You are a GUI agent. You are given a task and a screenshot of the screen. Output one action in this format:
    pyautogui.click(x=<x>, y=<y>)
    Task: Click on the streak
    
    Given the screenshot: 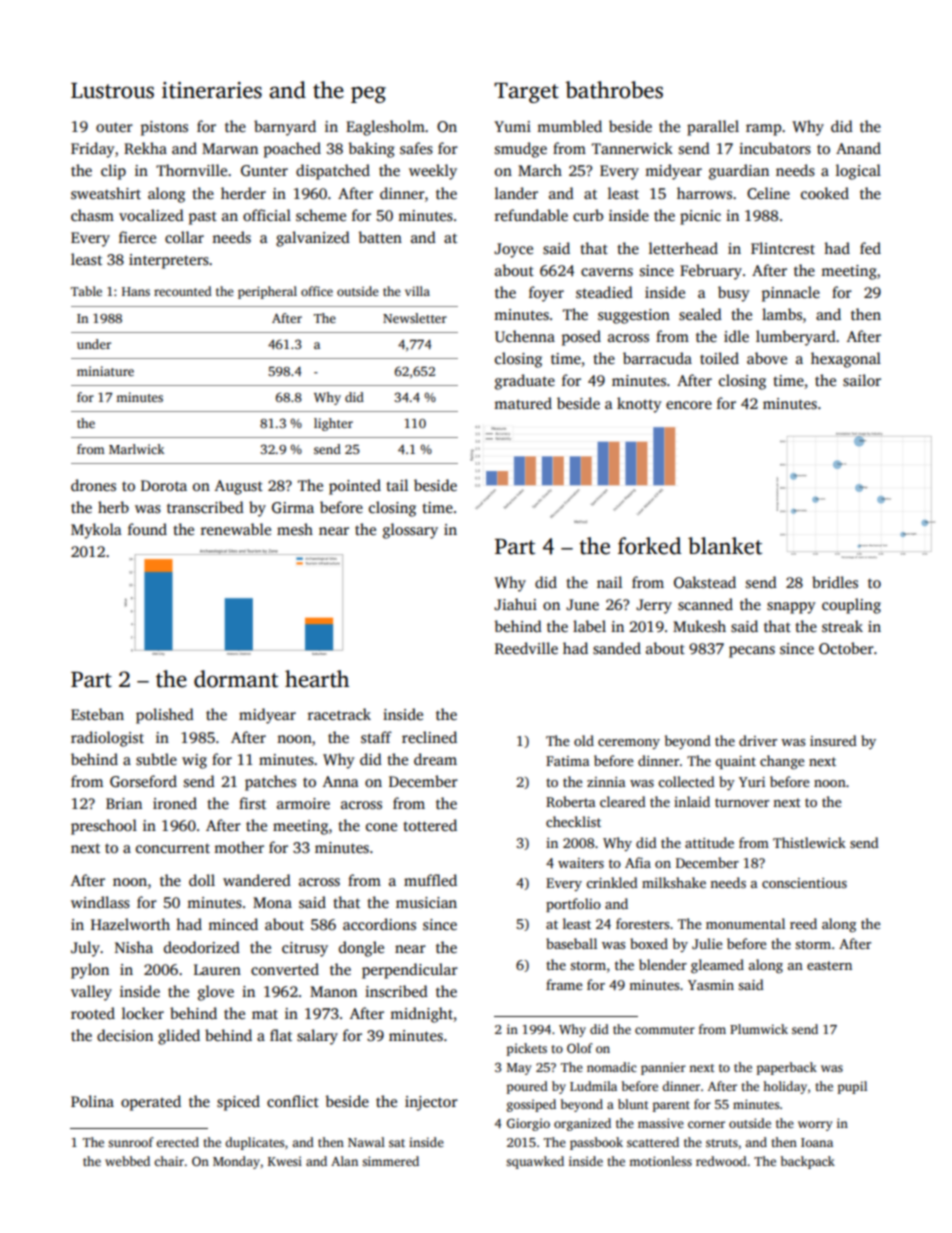 What is the action you would take?
    pyautogui.click(x=842, y=626)
